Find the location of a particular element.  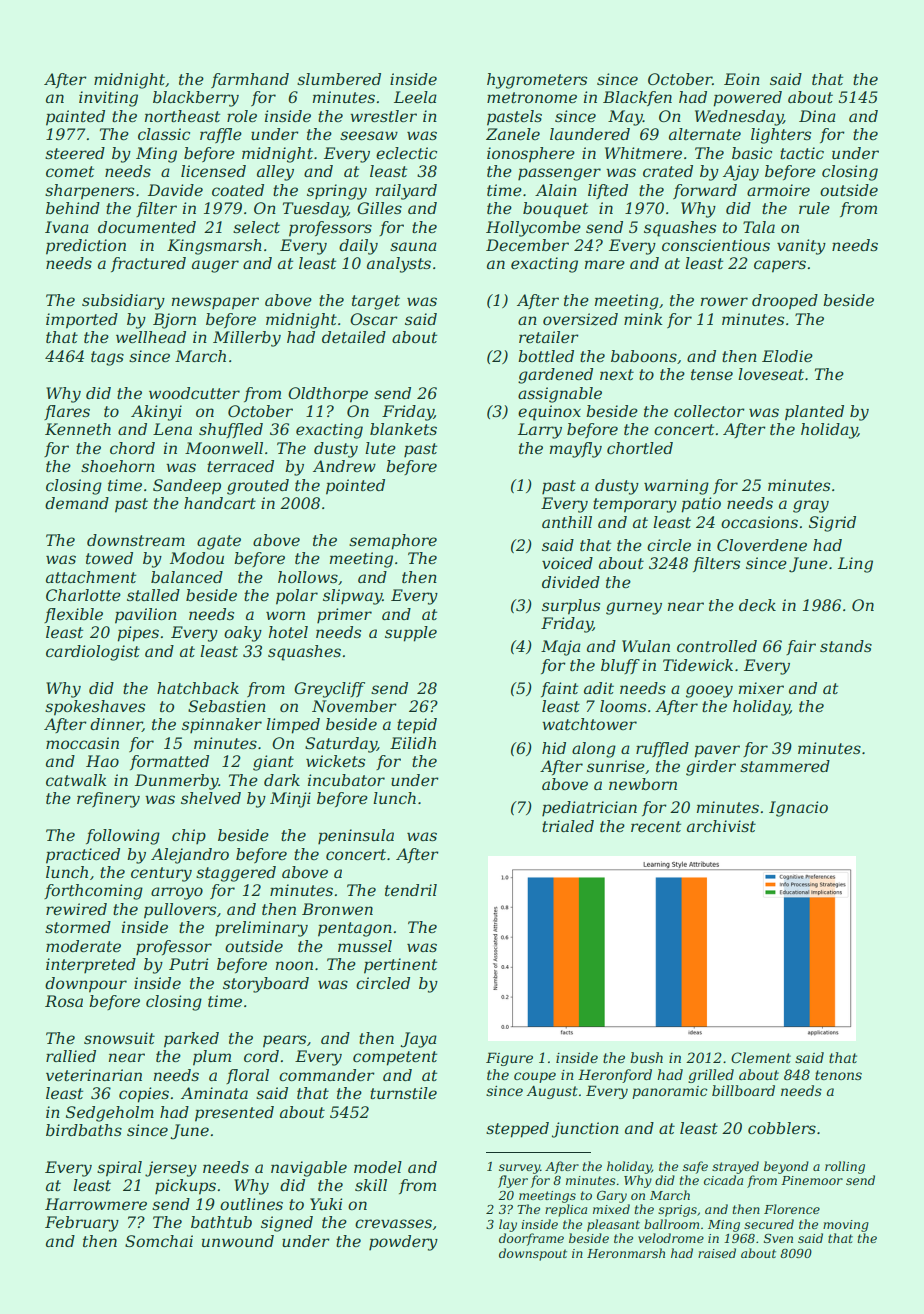

Sigrid is located at coordinates (832, 524).
